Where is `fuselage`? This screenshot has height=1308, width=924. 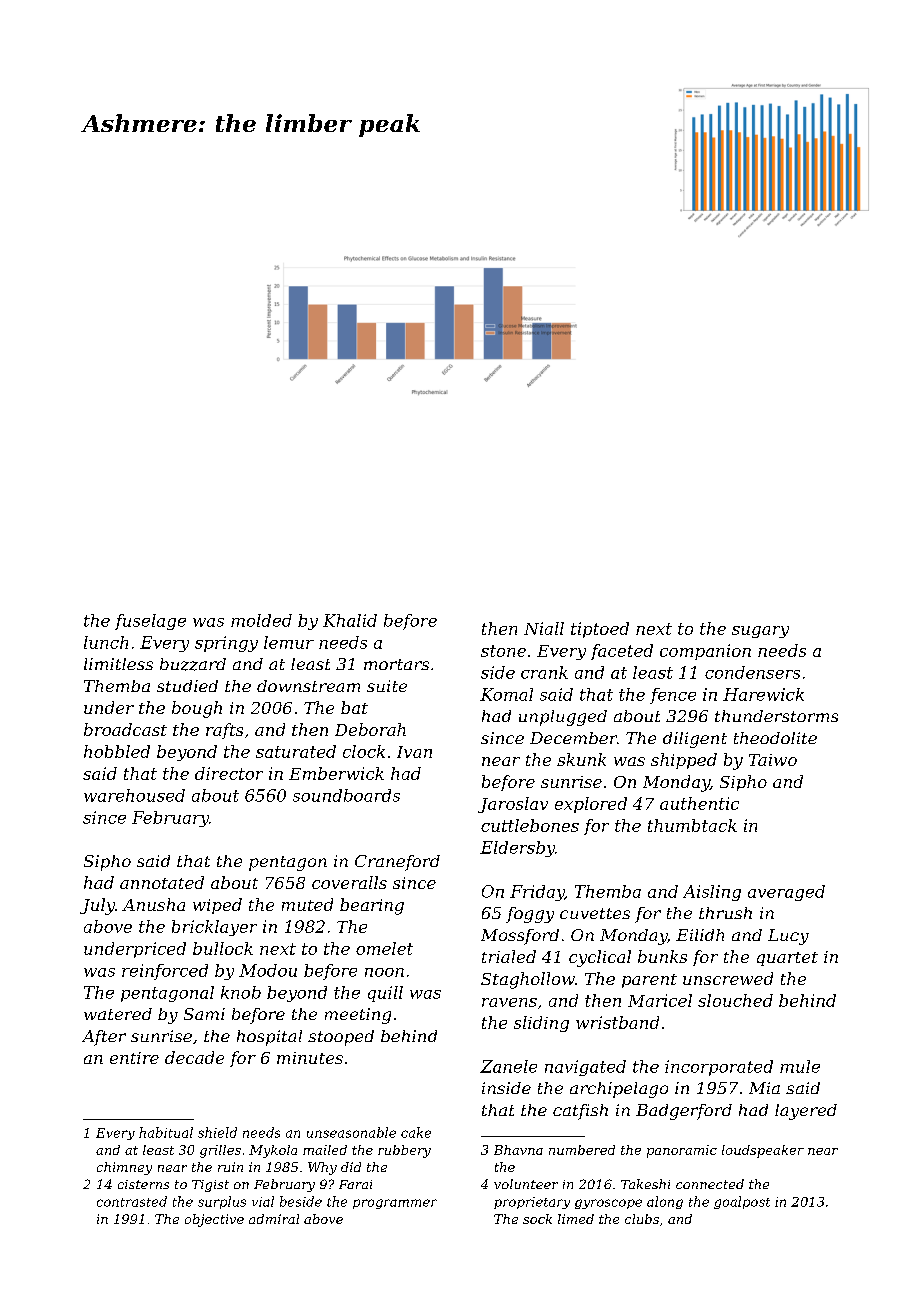
fuselage is located at coordinates (150, 622).
